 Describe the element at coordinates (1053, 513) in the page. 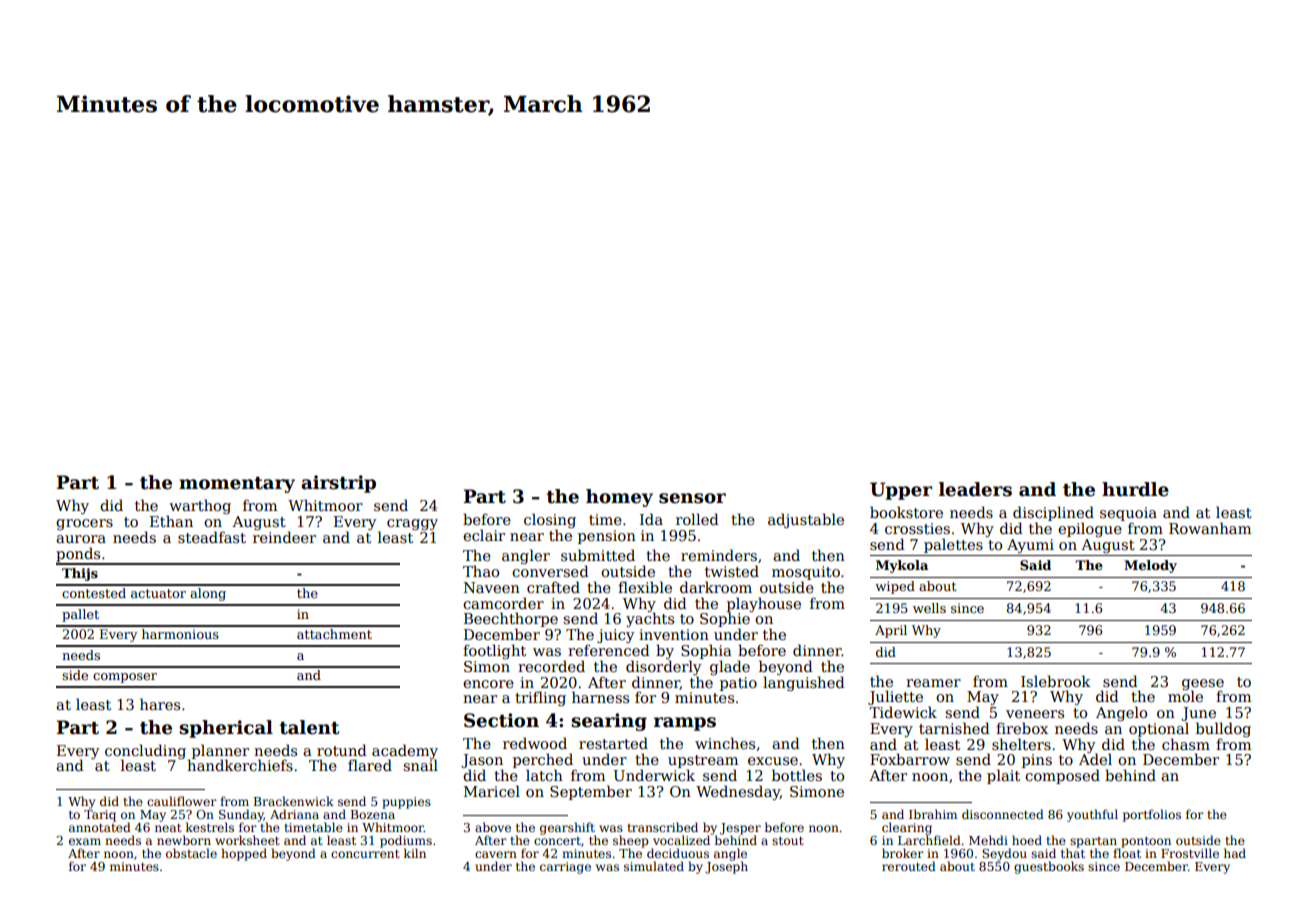

I see `disciplined` at that location.
